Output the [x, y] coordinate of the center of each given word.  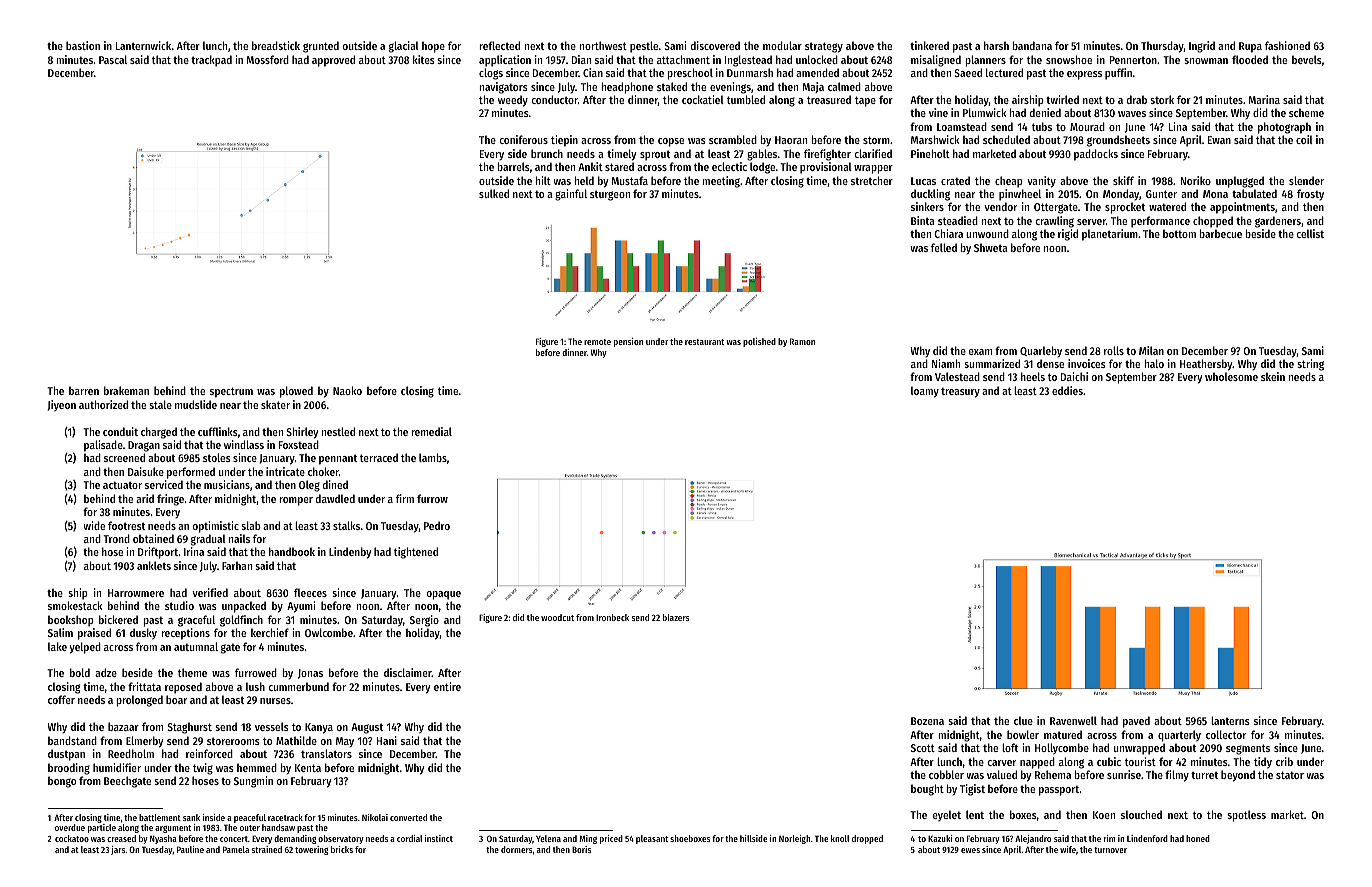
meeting [721, 182]
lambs [433, 457]
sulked [494, 193]
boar [176, 699]
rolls [1114, 350]
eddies [1067, 390]
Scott [923, 748]
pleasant [652, 839]
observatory [341, 839]
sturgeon [610, 195]
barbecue [1220, 233]
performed [191, 473]
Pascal [113, 59]
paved [1136, 722]
